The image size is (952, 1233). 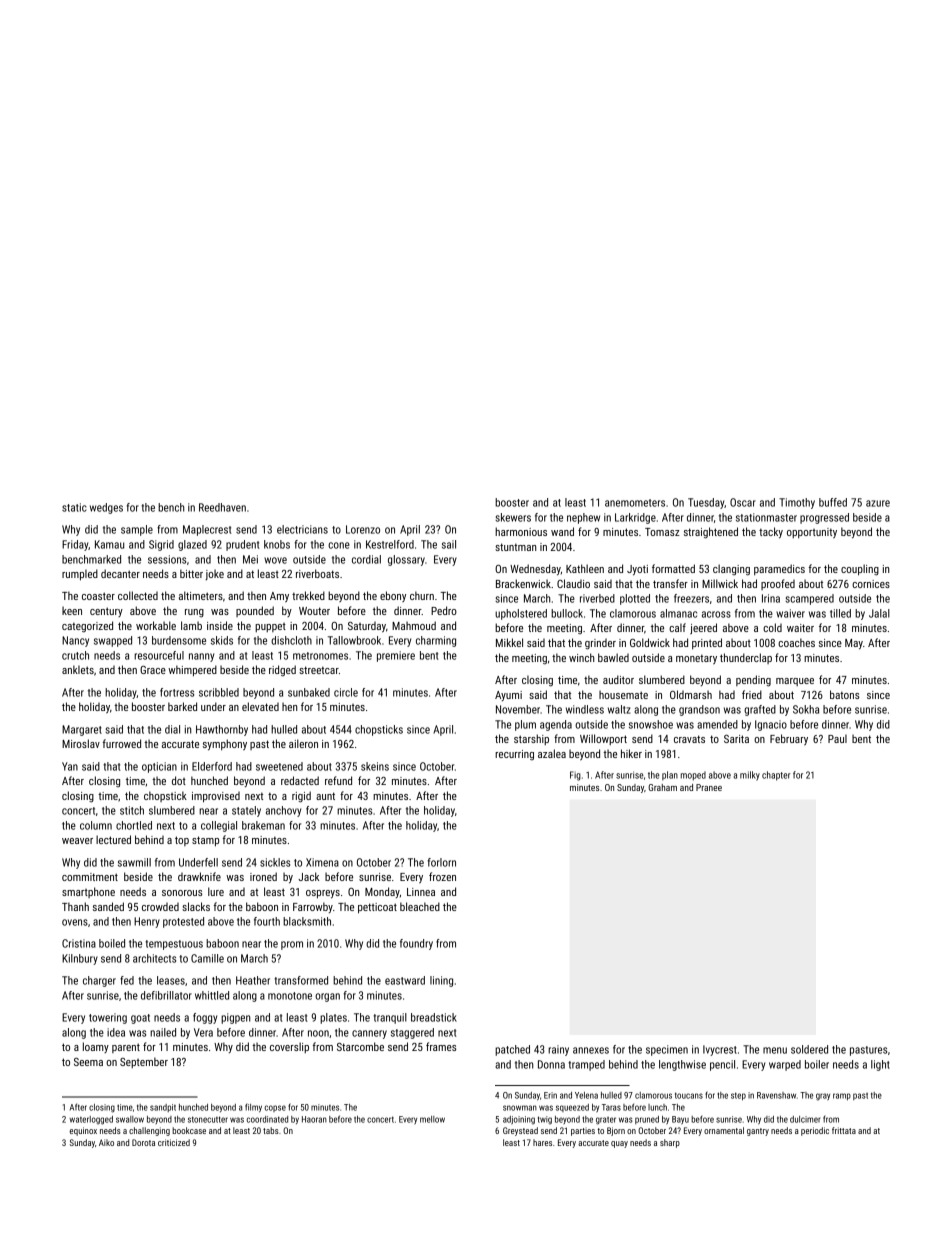 What do you see at coordinates (514, 755) in the document?
I see `recurring` at bounding box center [514, 755].
